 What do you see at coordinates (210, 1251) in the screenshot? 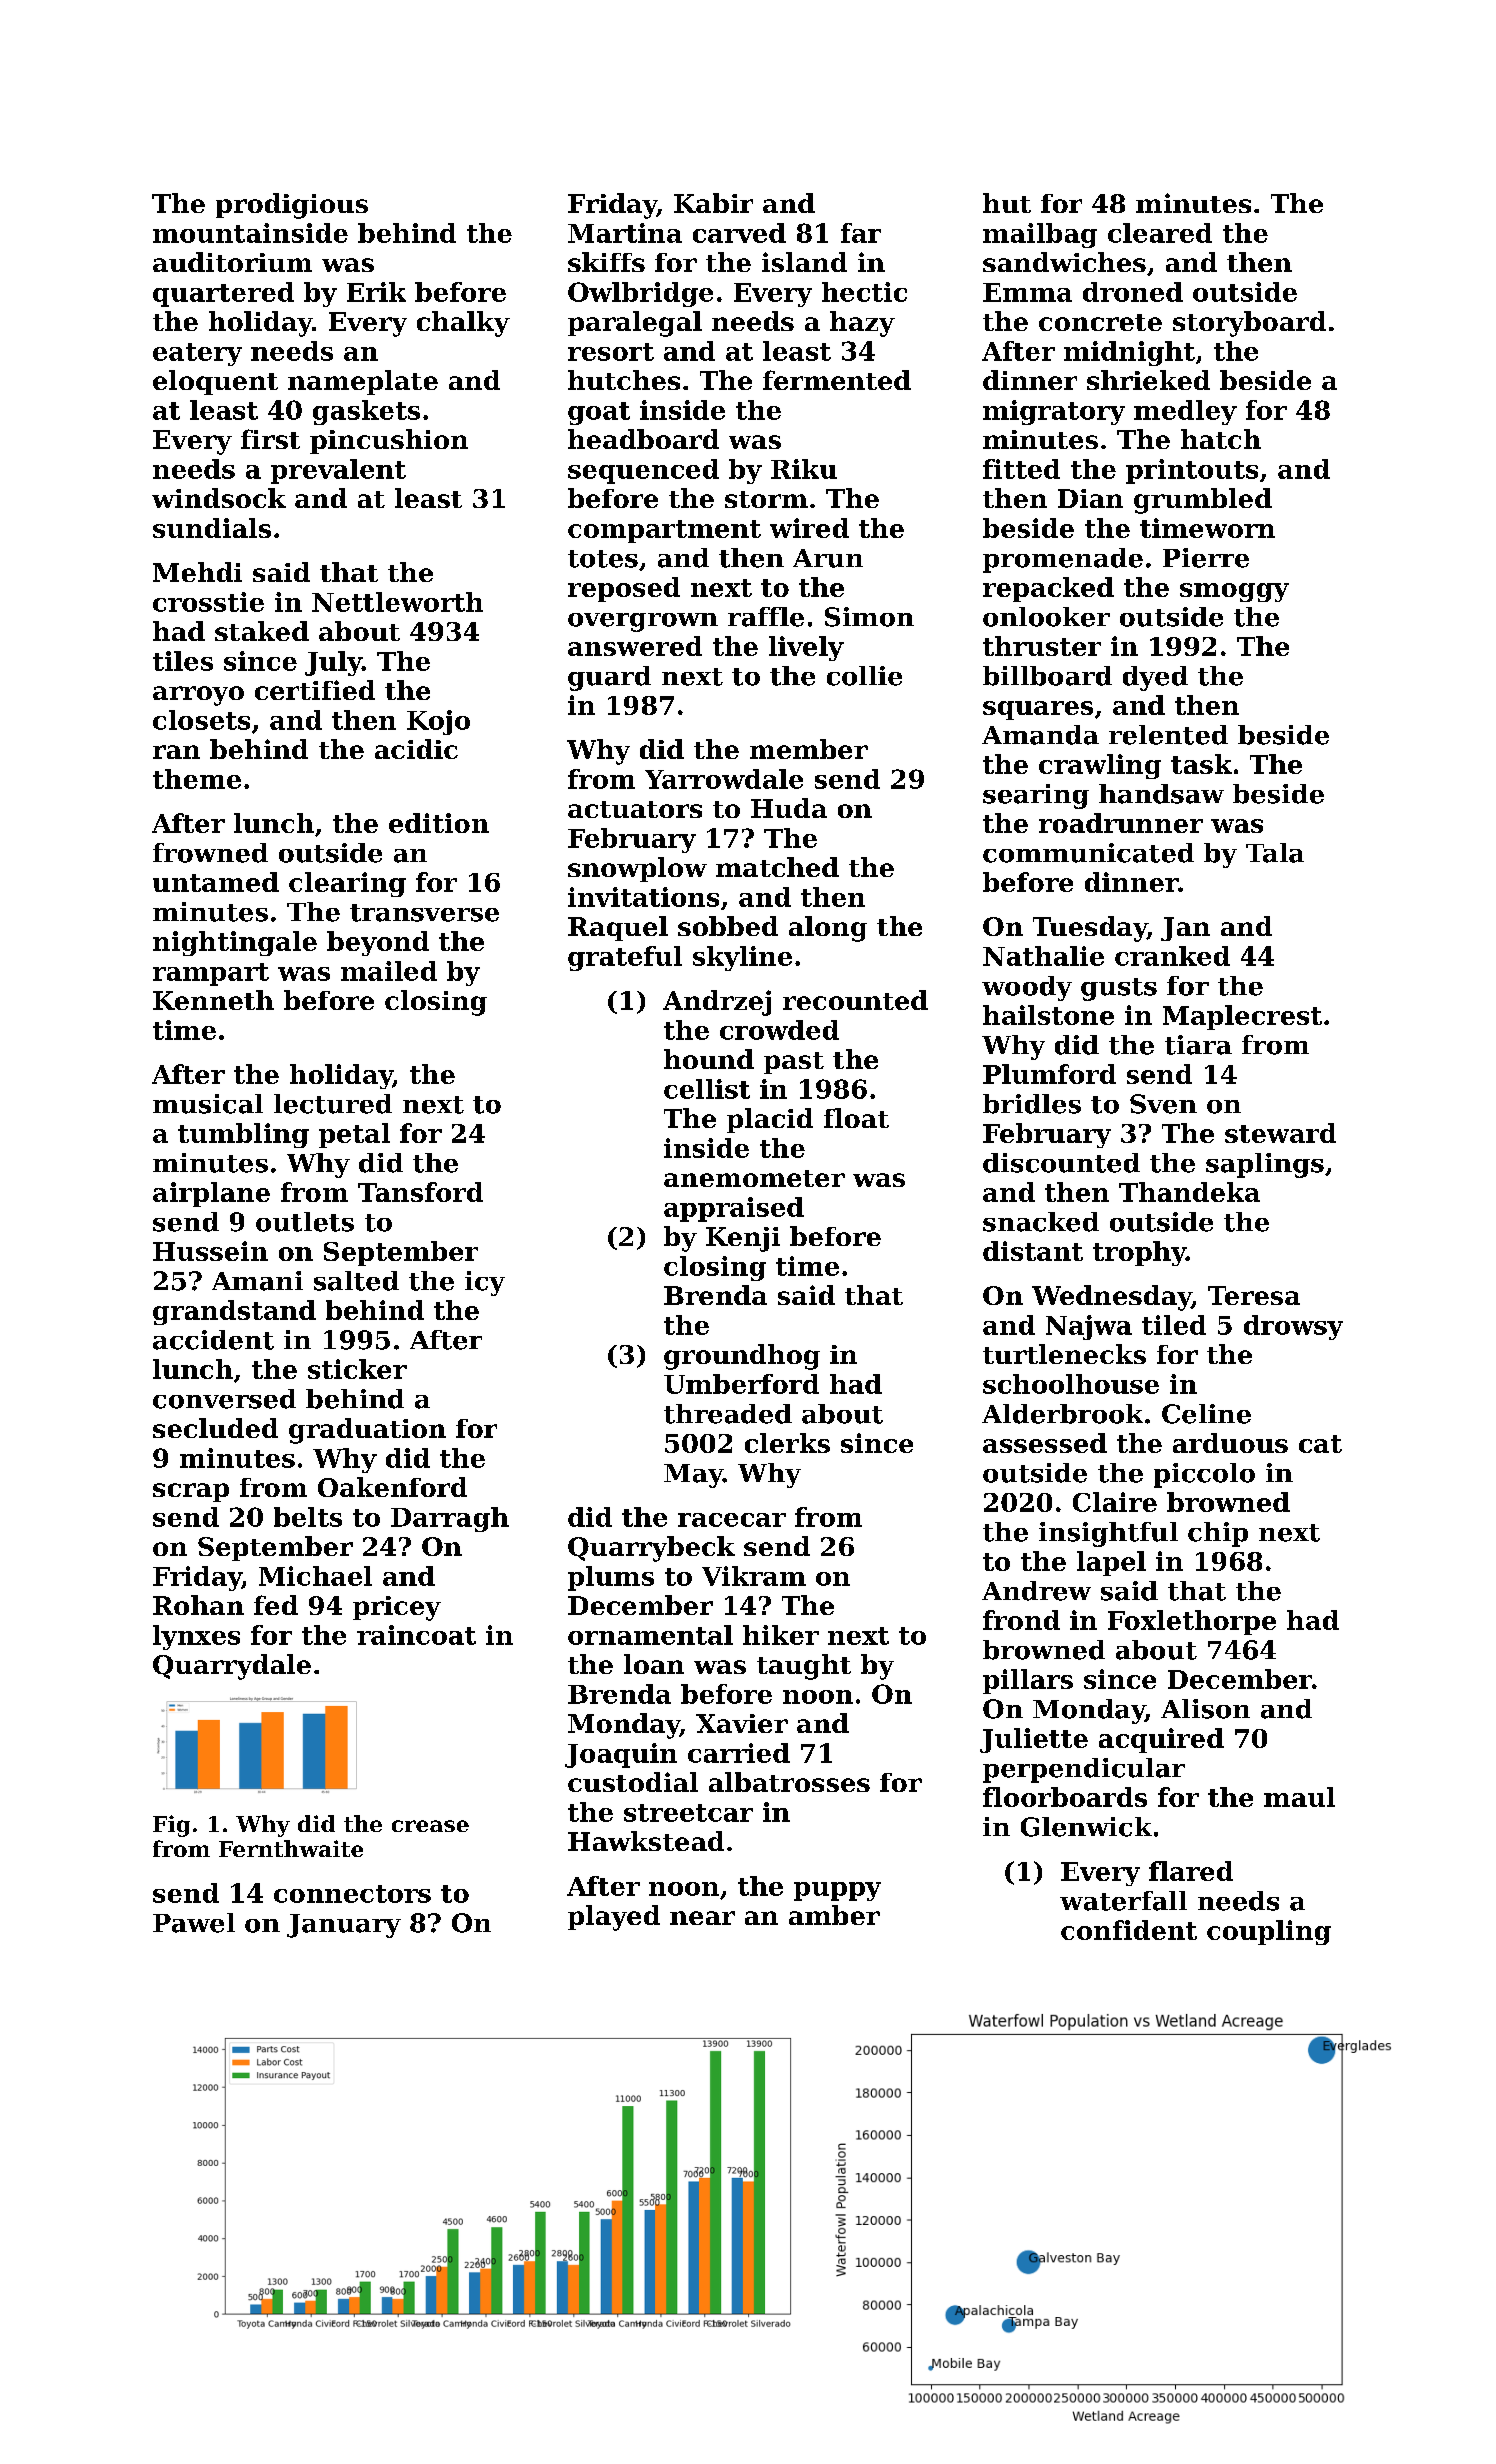
I see `Hussein` at bounding box center [210, 1251].
